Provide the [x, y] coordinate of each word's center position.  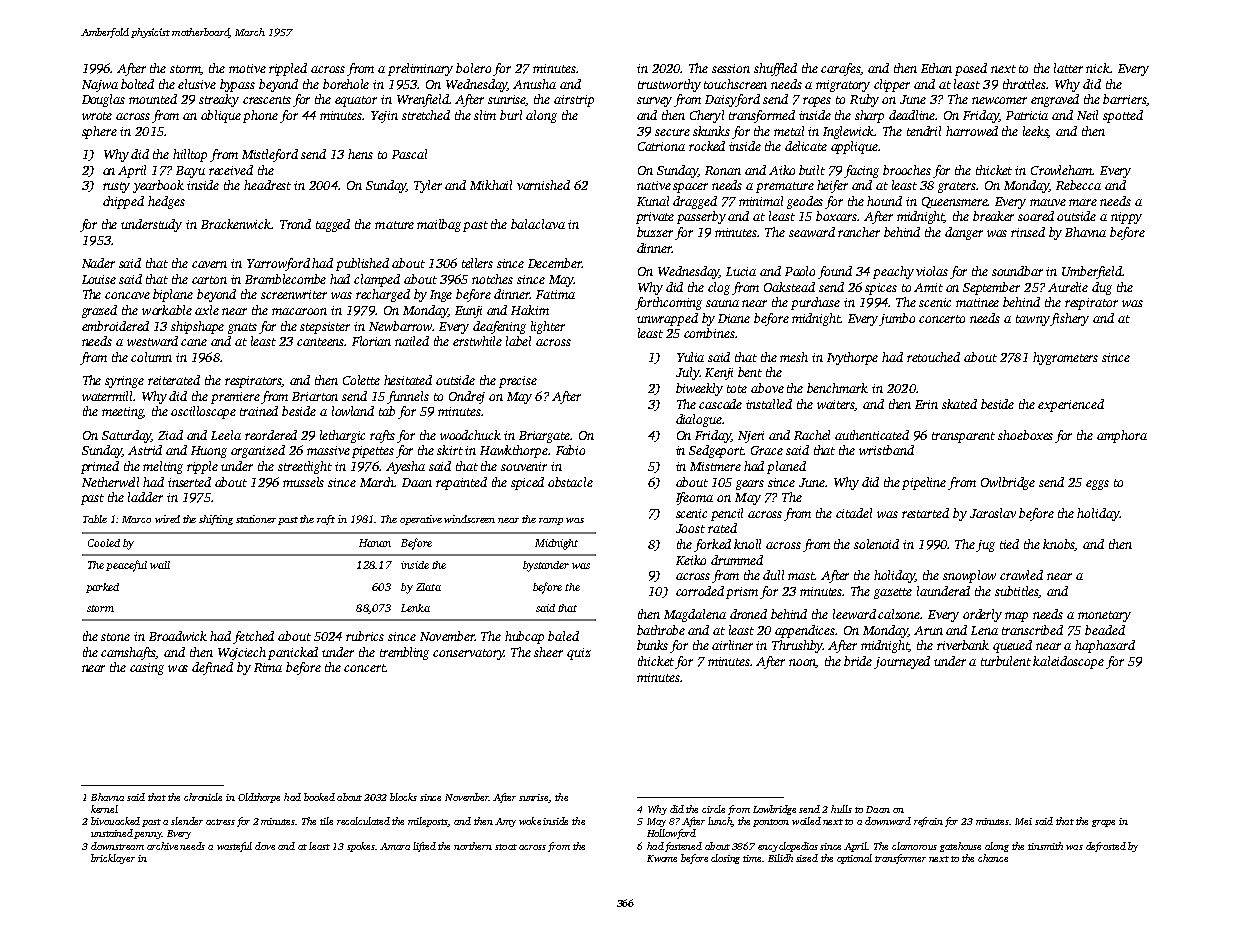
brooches [907, 170]
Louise [99, 279]
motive [247, 68]
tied [1009, 544]
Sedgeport [716, 451]
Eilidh [780, 858]
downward [888, 821]
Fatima [555, 294]
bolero [473, 68]
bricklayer [113, 859]
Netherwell [110, 482]
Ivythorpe [852, 358]
